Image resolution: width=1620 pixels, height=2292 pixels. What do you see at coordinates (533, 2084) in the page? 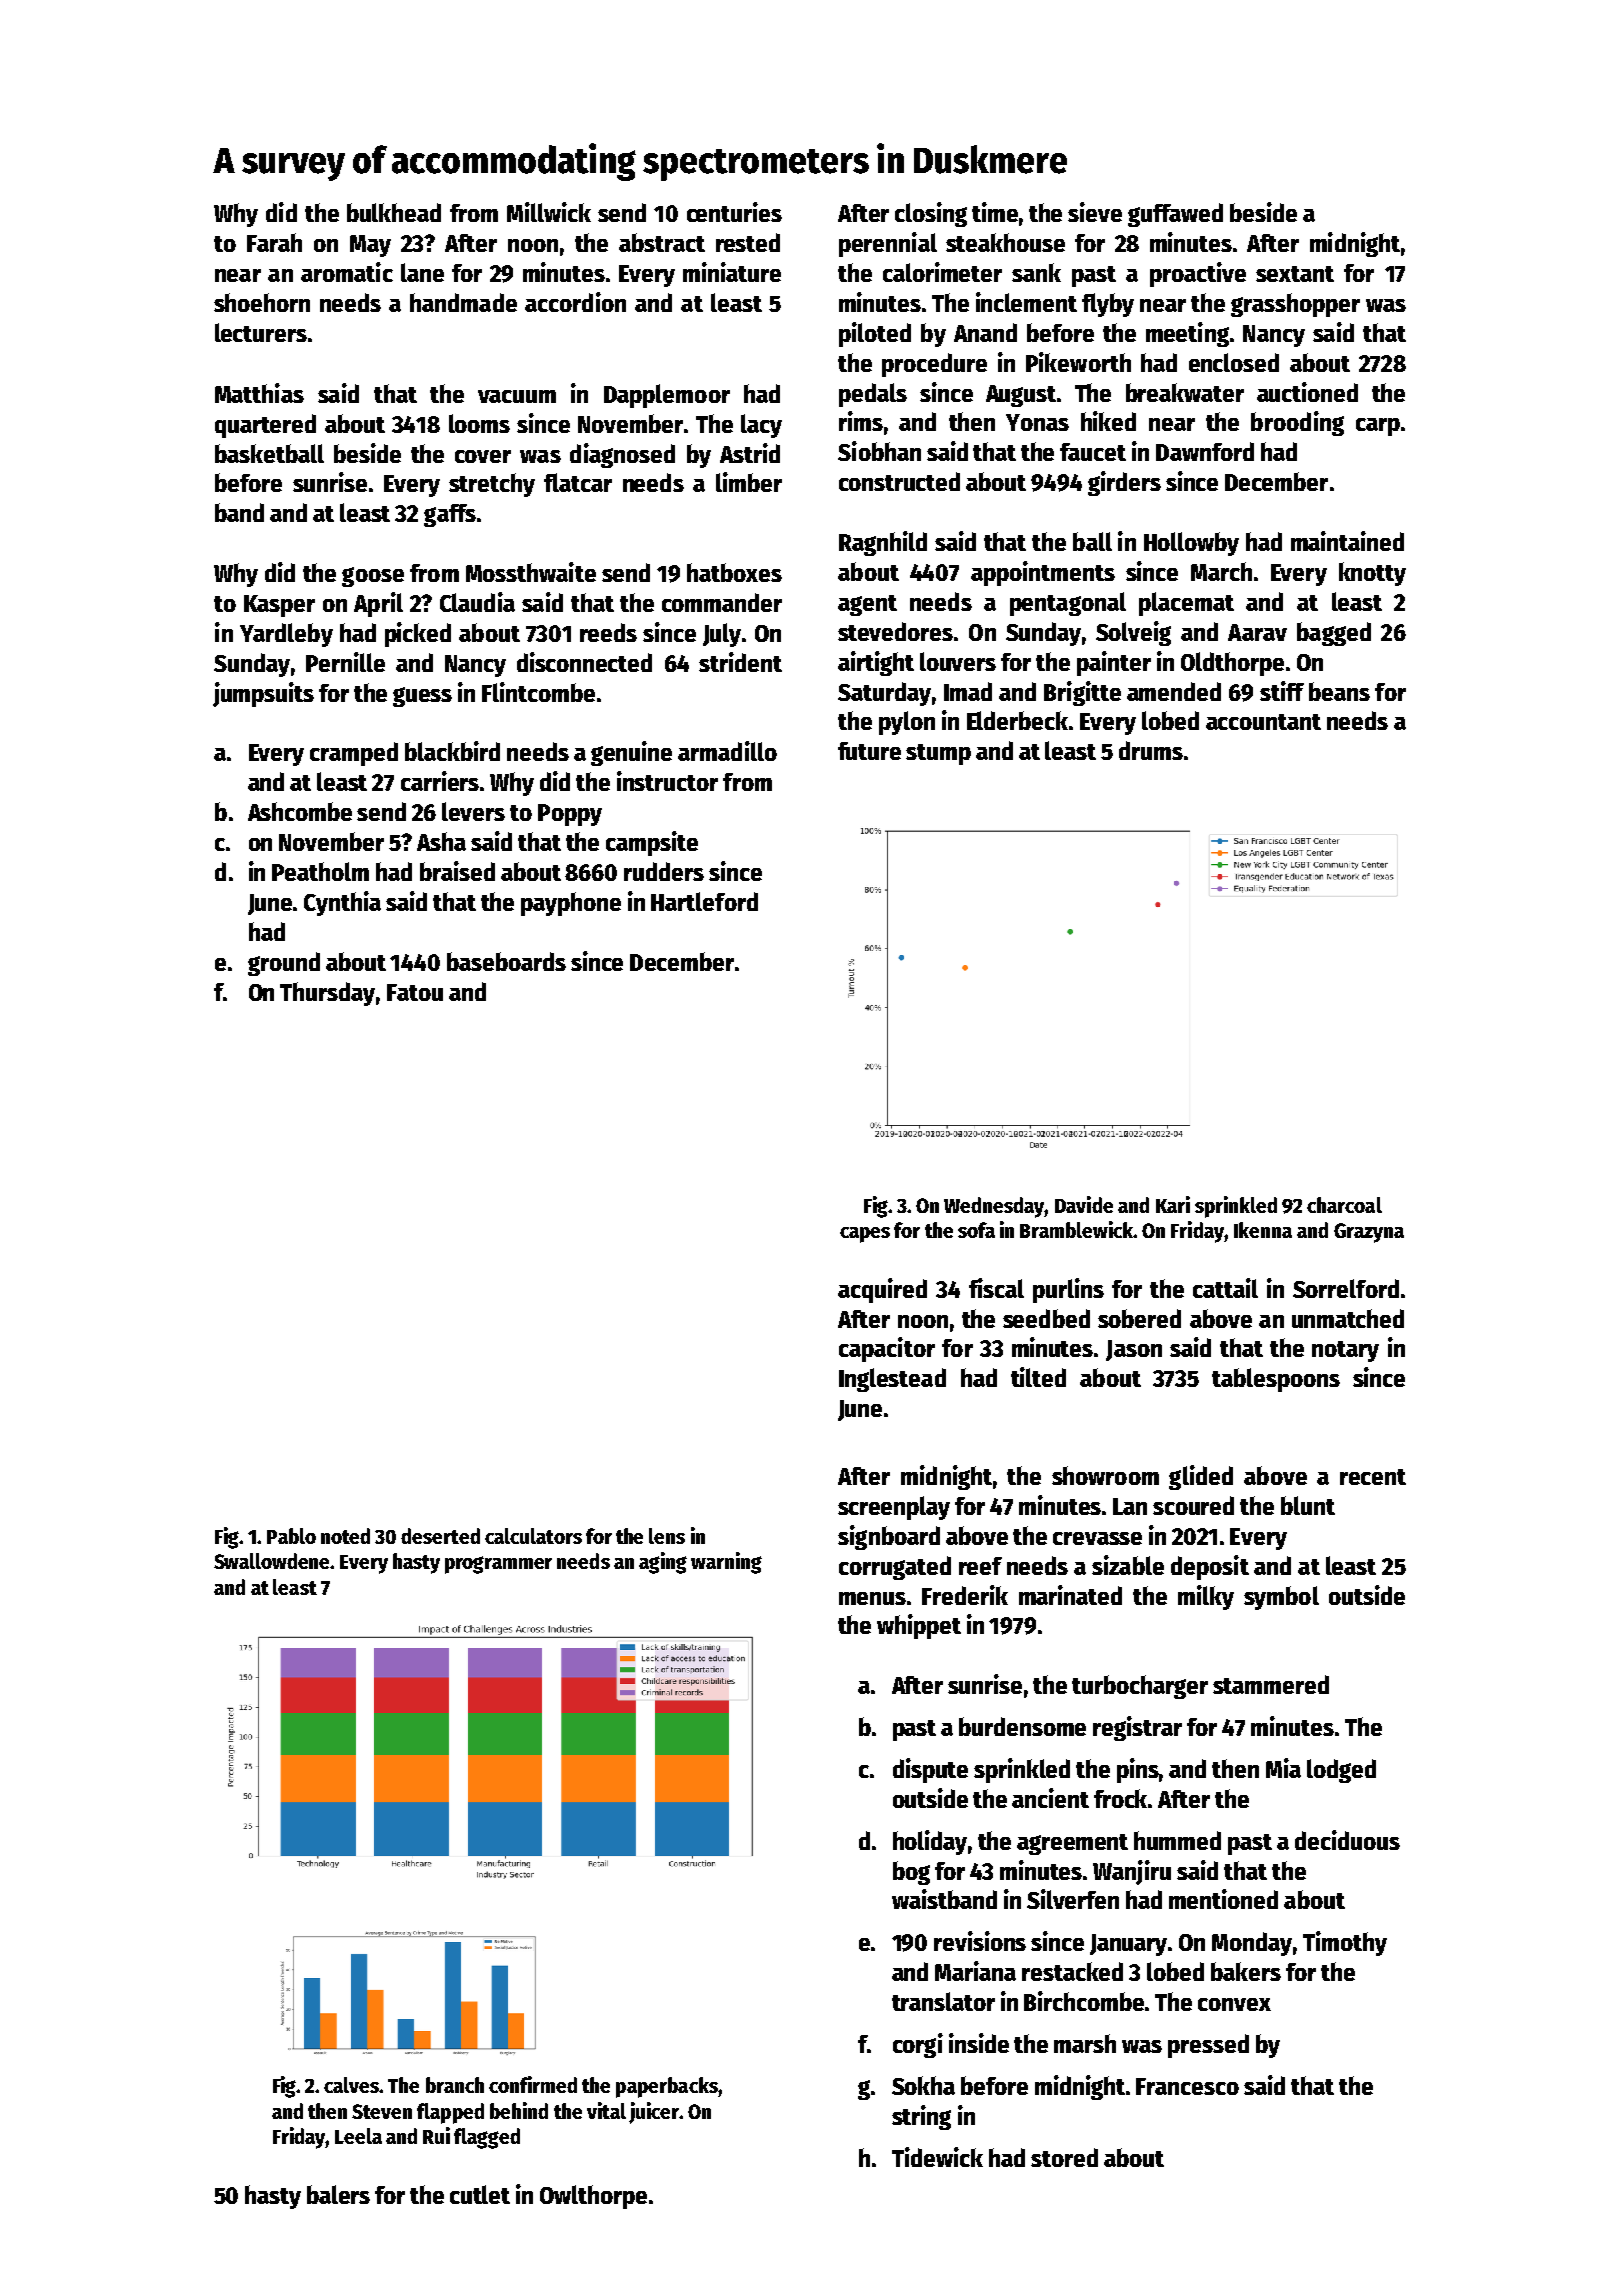
I see `confirmed` at bounding box center [533, 2084].
